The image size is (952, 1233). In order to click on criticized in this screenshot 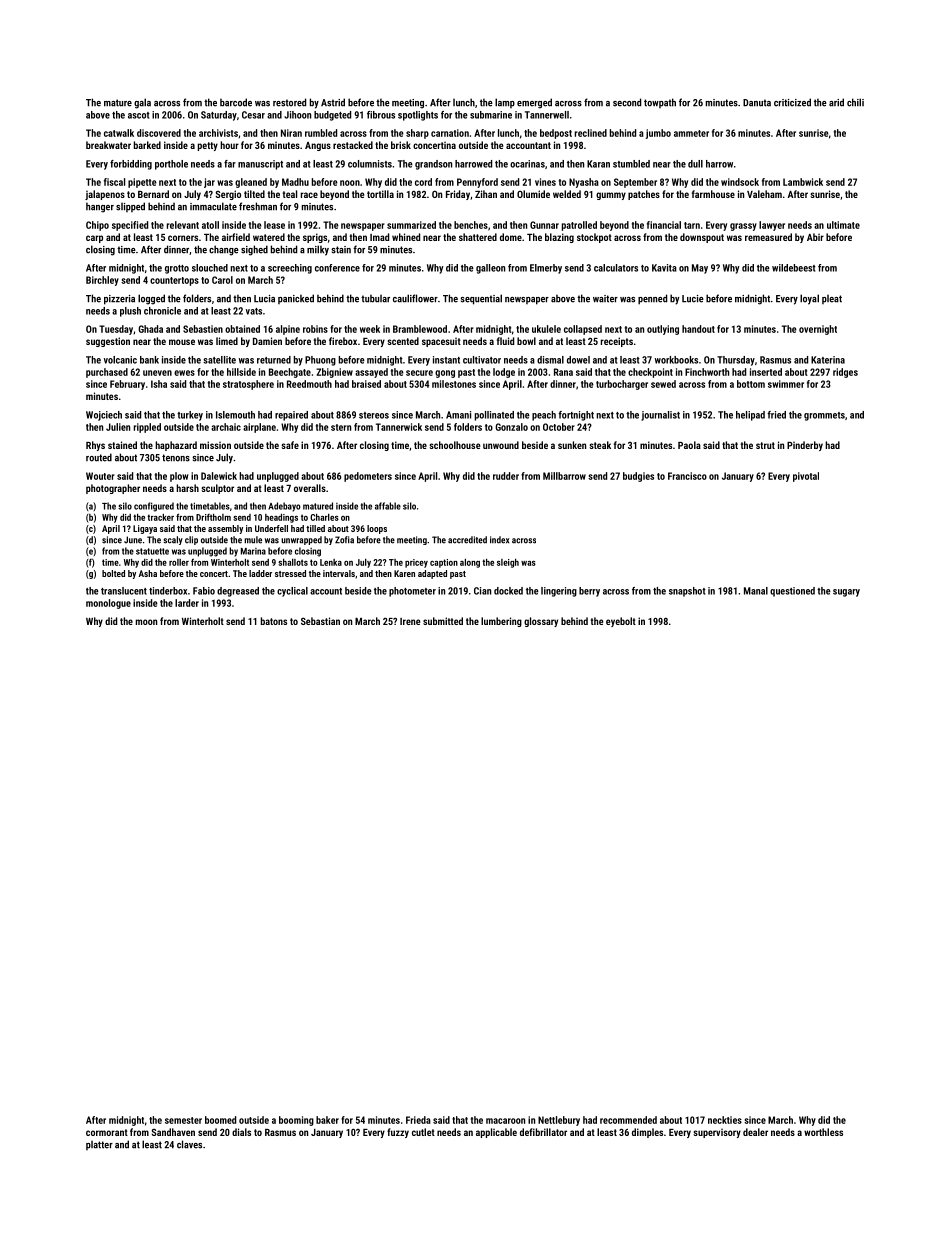, I will do `click(792, 102)`.
